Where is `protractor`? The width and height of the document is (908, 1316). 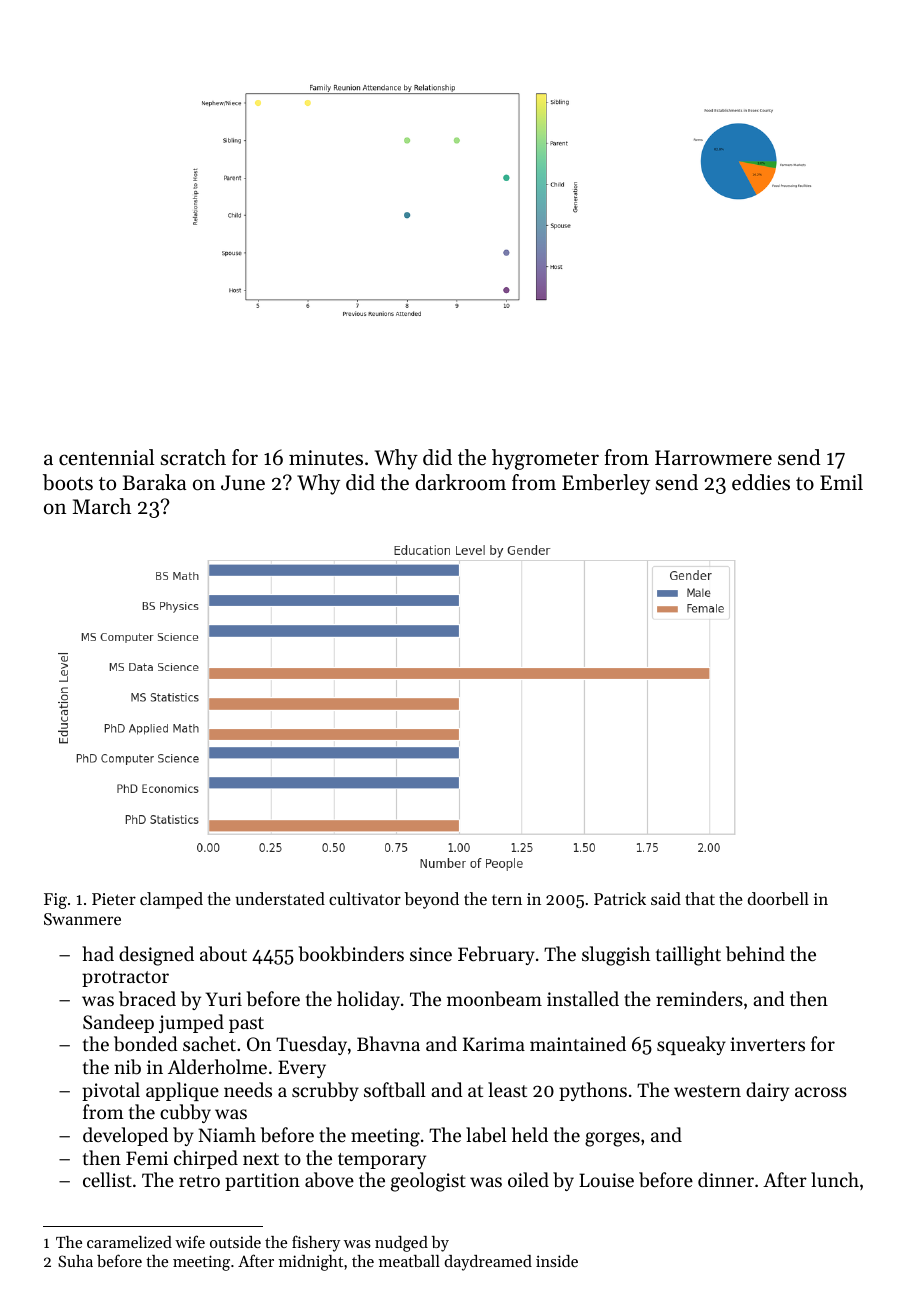 protractor is located at coordinates (125, 979).
